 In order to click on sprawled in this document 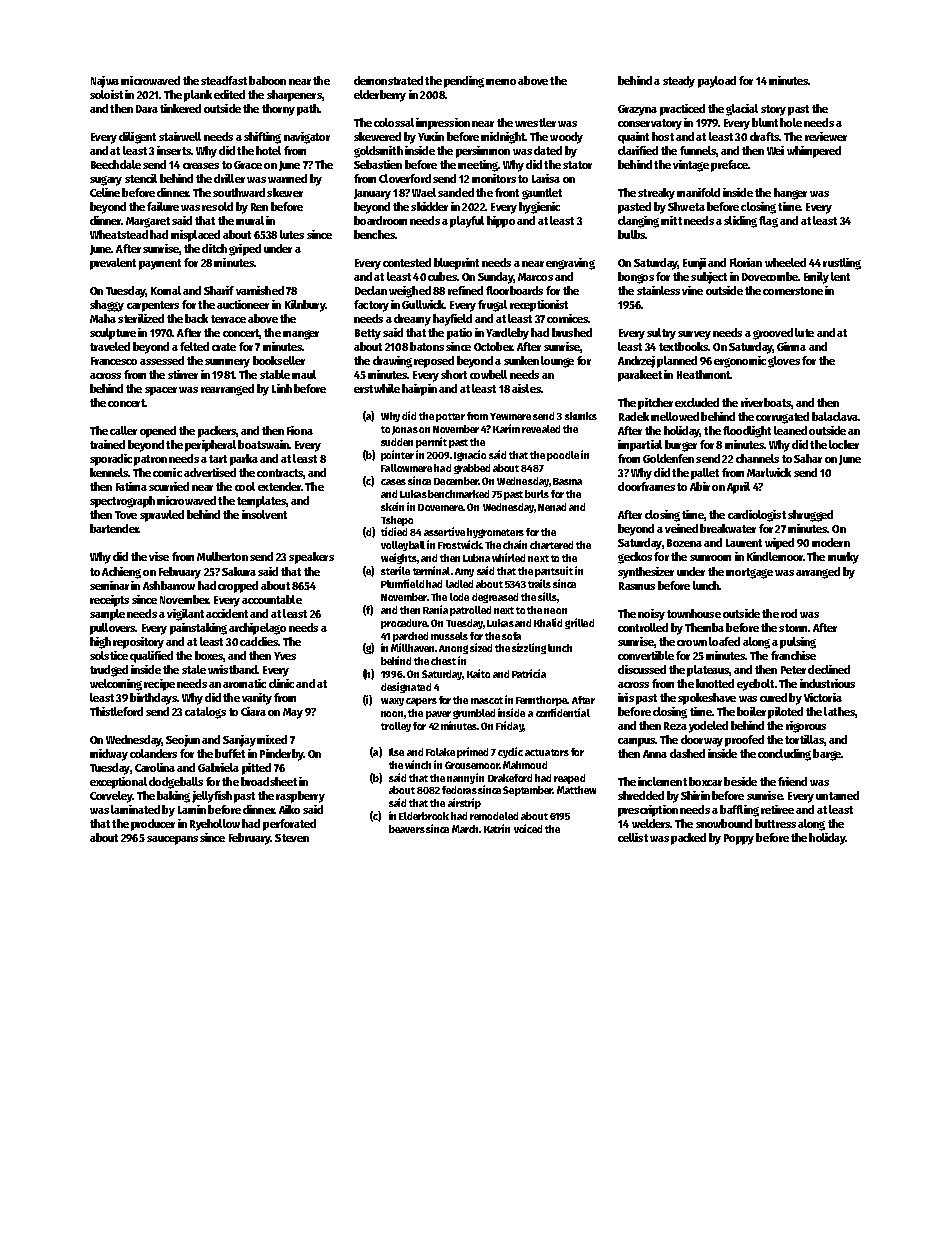, I will do `click(162, 516)`.
